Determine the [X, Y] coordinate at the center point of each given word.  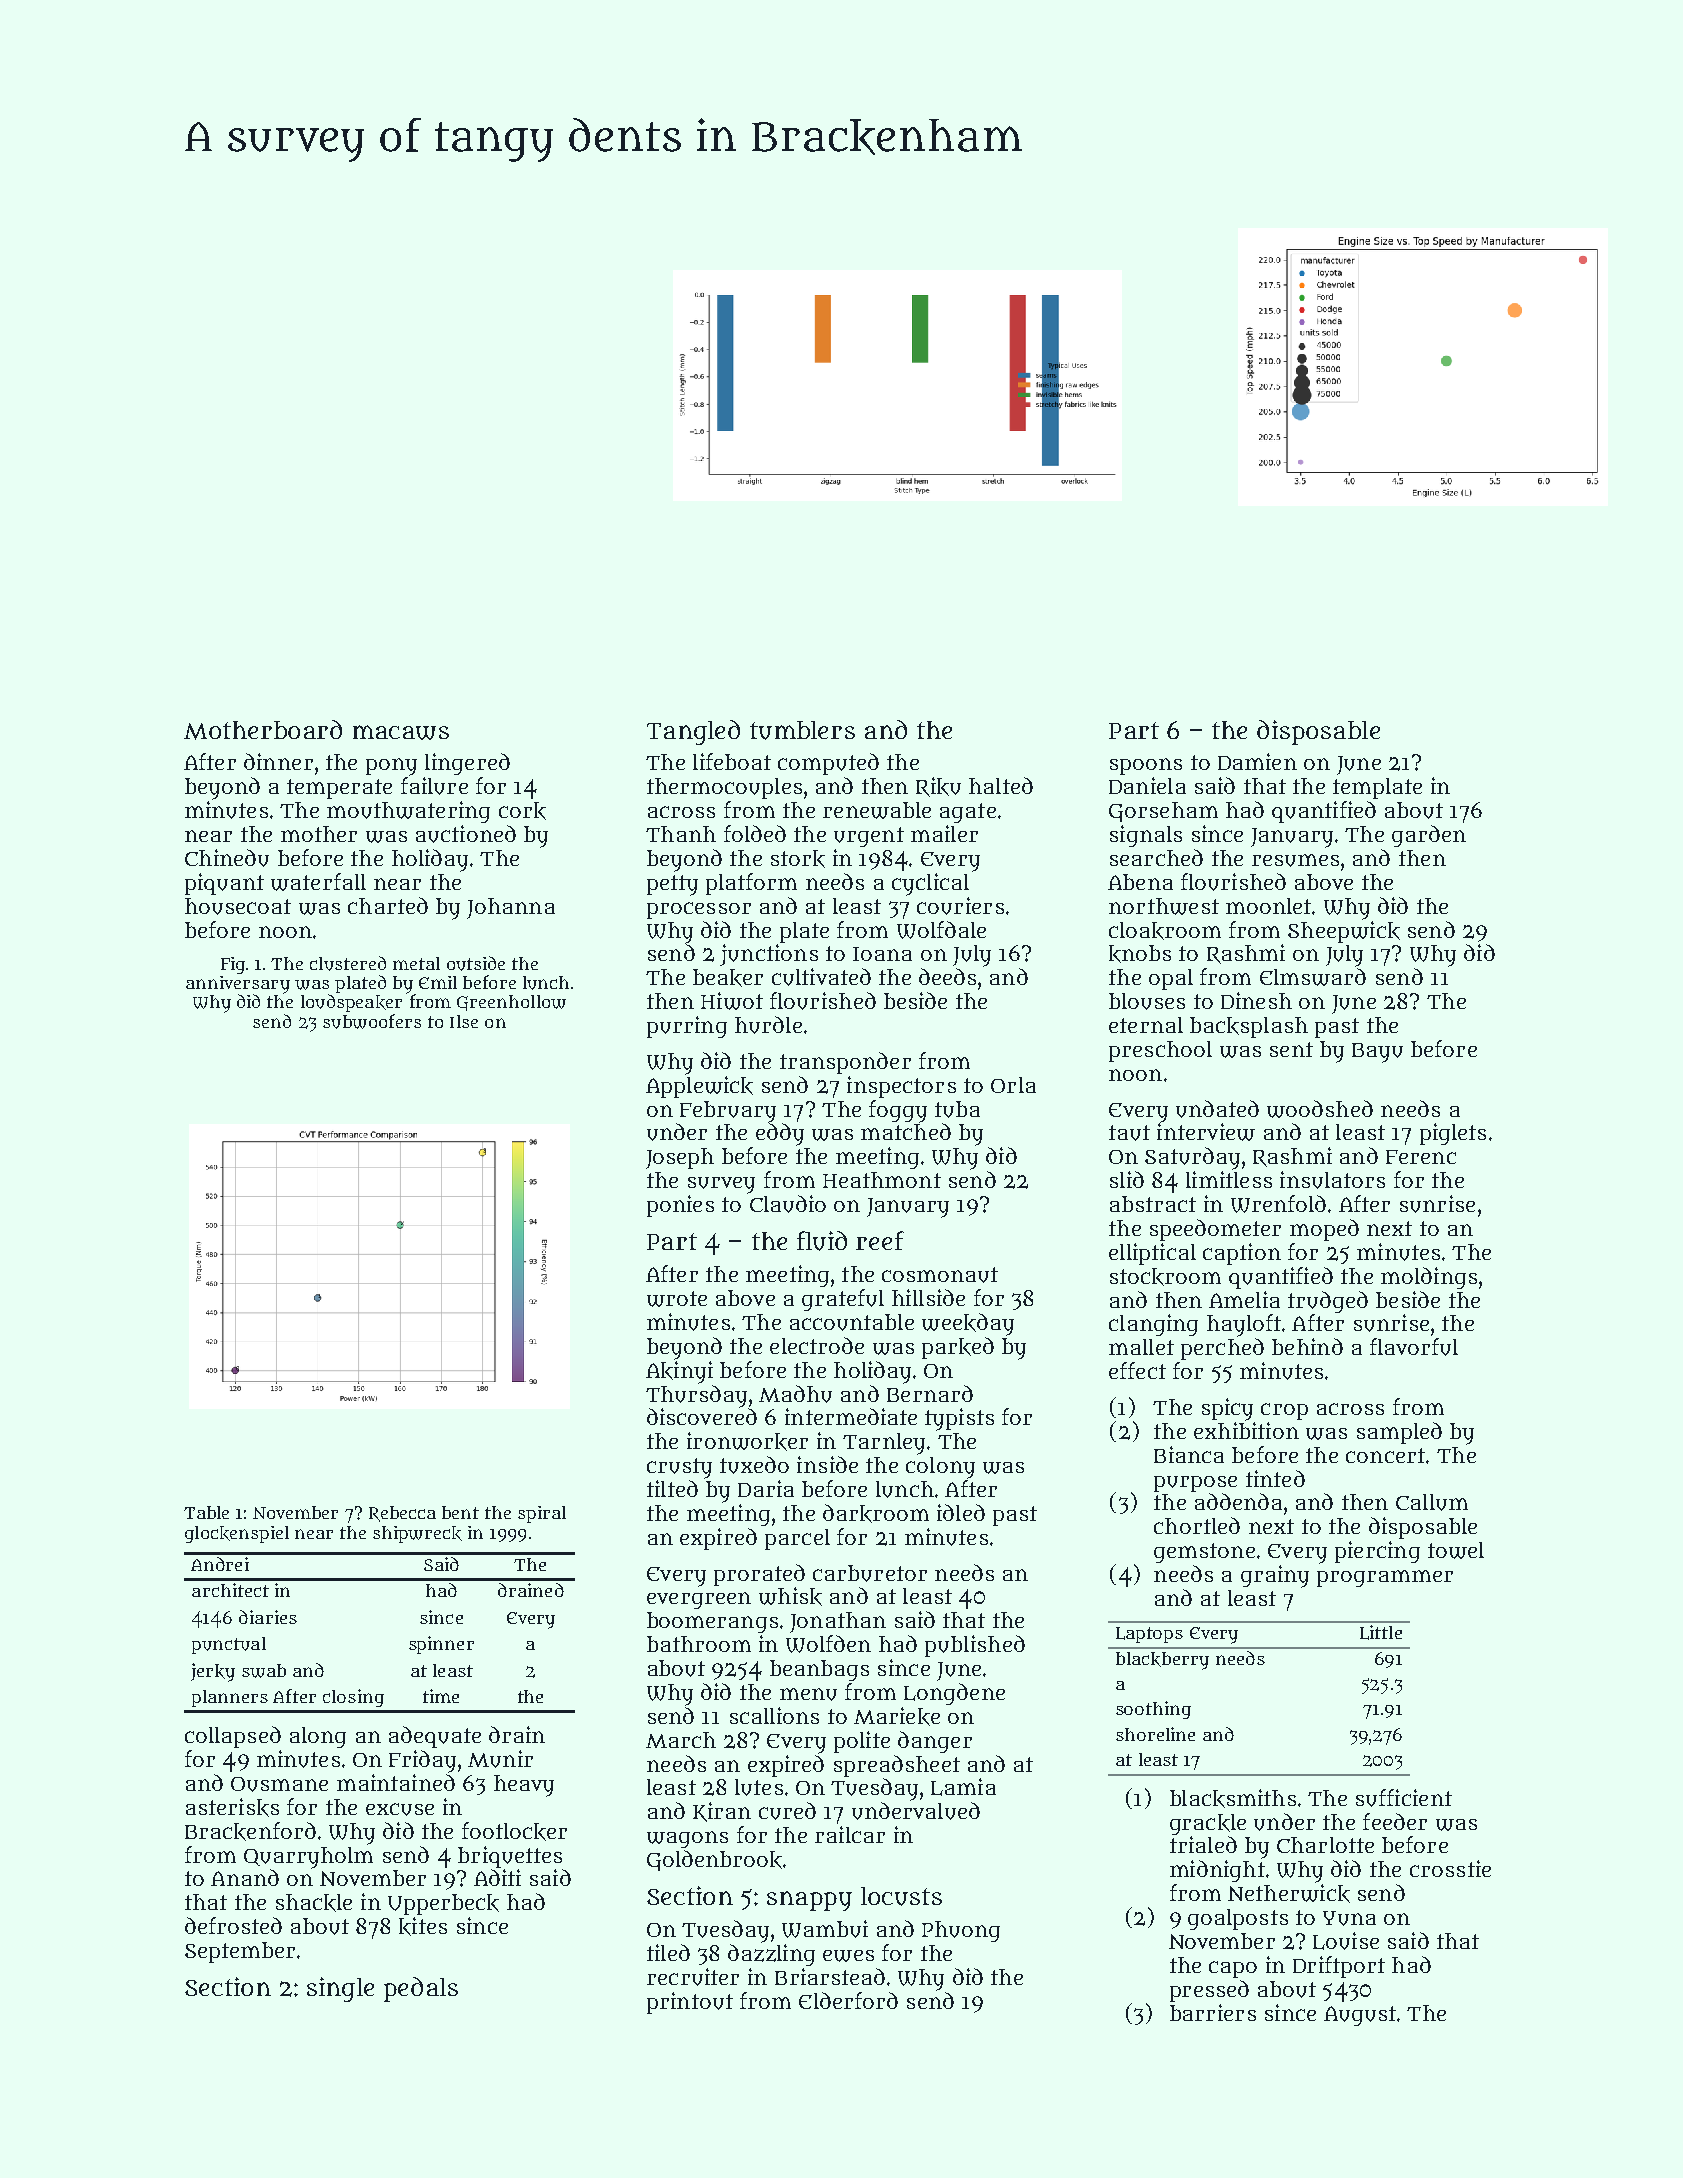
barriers [1213, 2012]
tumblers [802, 730]
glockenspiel [237, 1534]
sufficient [1404, 1798]
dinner [278, 761]
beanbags [819, 1670]
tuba [957, 1109]
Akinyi [679, 1372]
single [340, 1989]
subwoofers [372, 1021]
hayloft [1244, 1325]
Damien [1257, 761]
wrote [677, 1299]
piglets [1453, 1134]
